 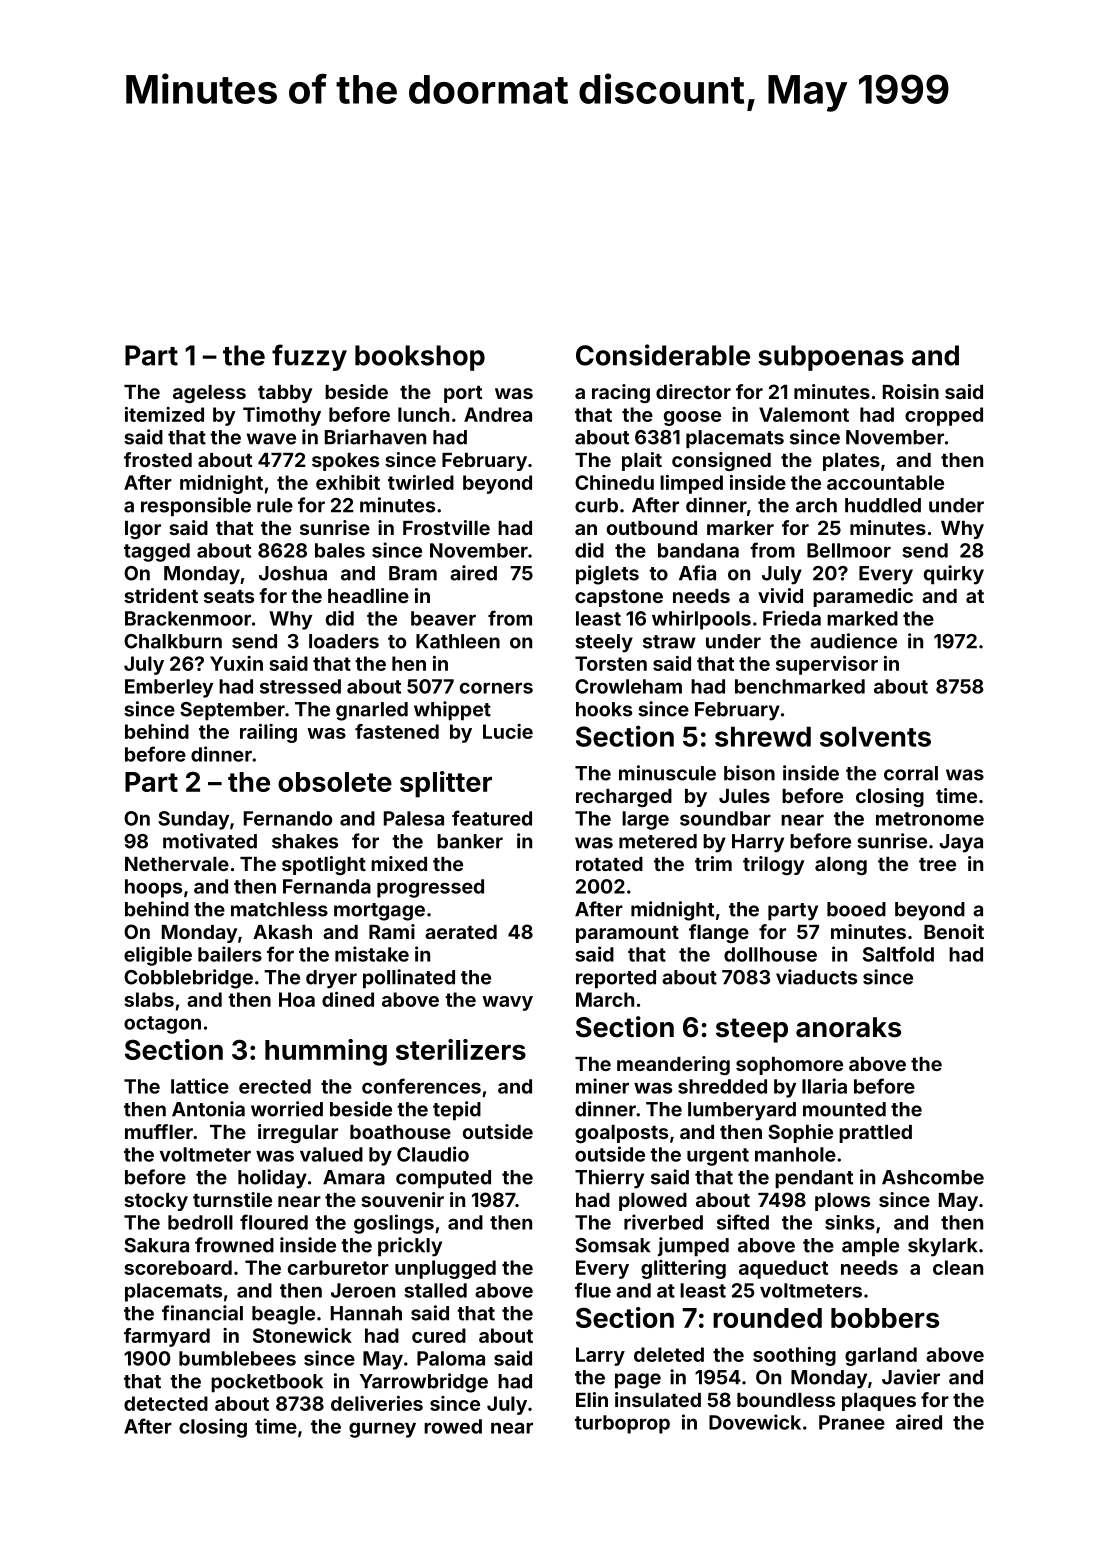 What do you see at coordinates (443, 1179) in the image?
I see `computed` at bounding box center [443, 1179].
